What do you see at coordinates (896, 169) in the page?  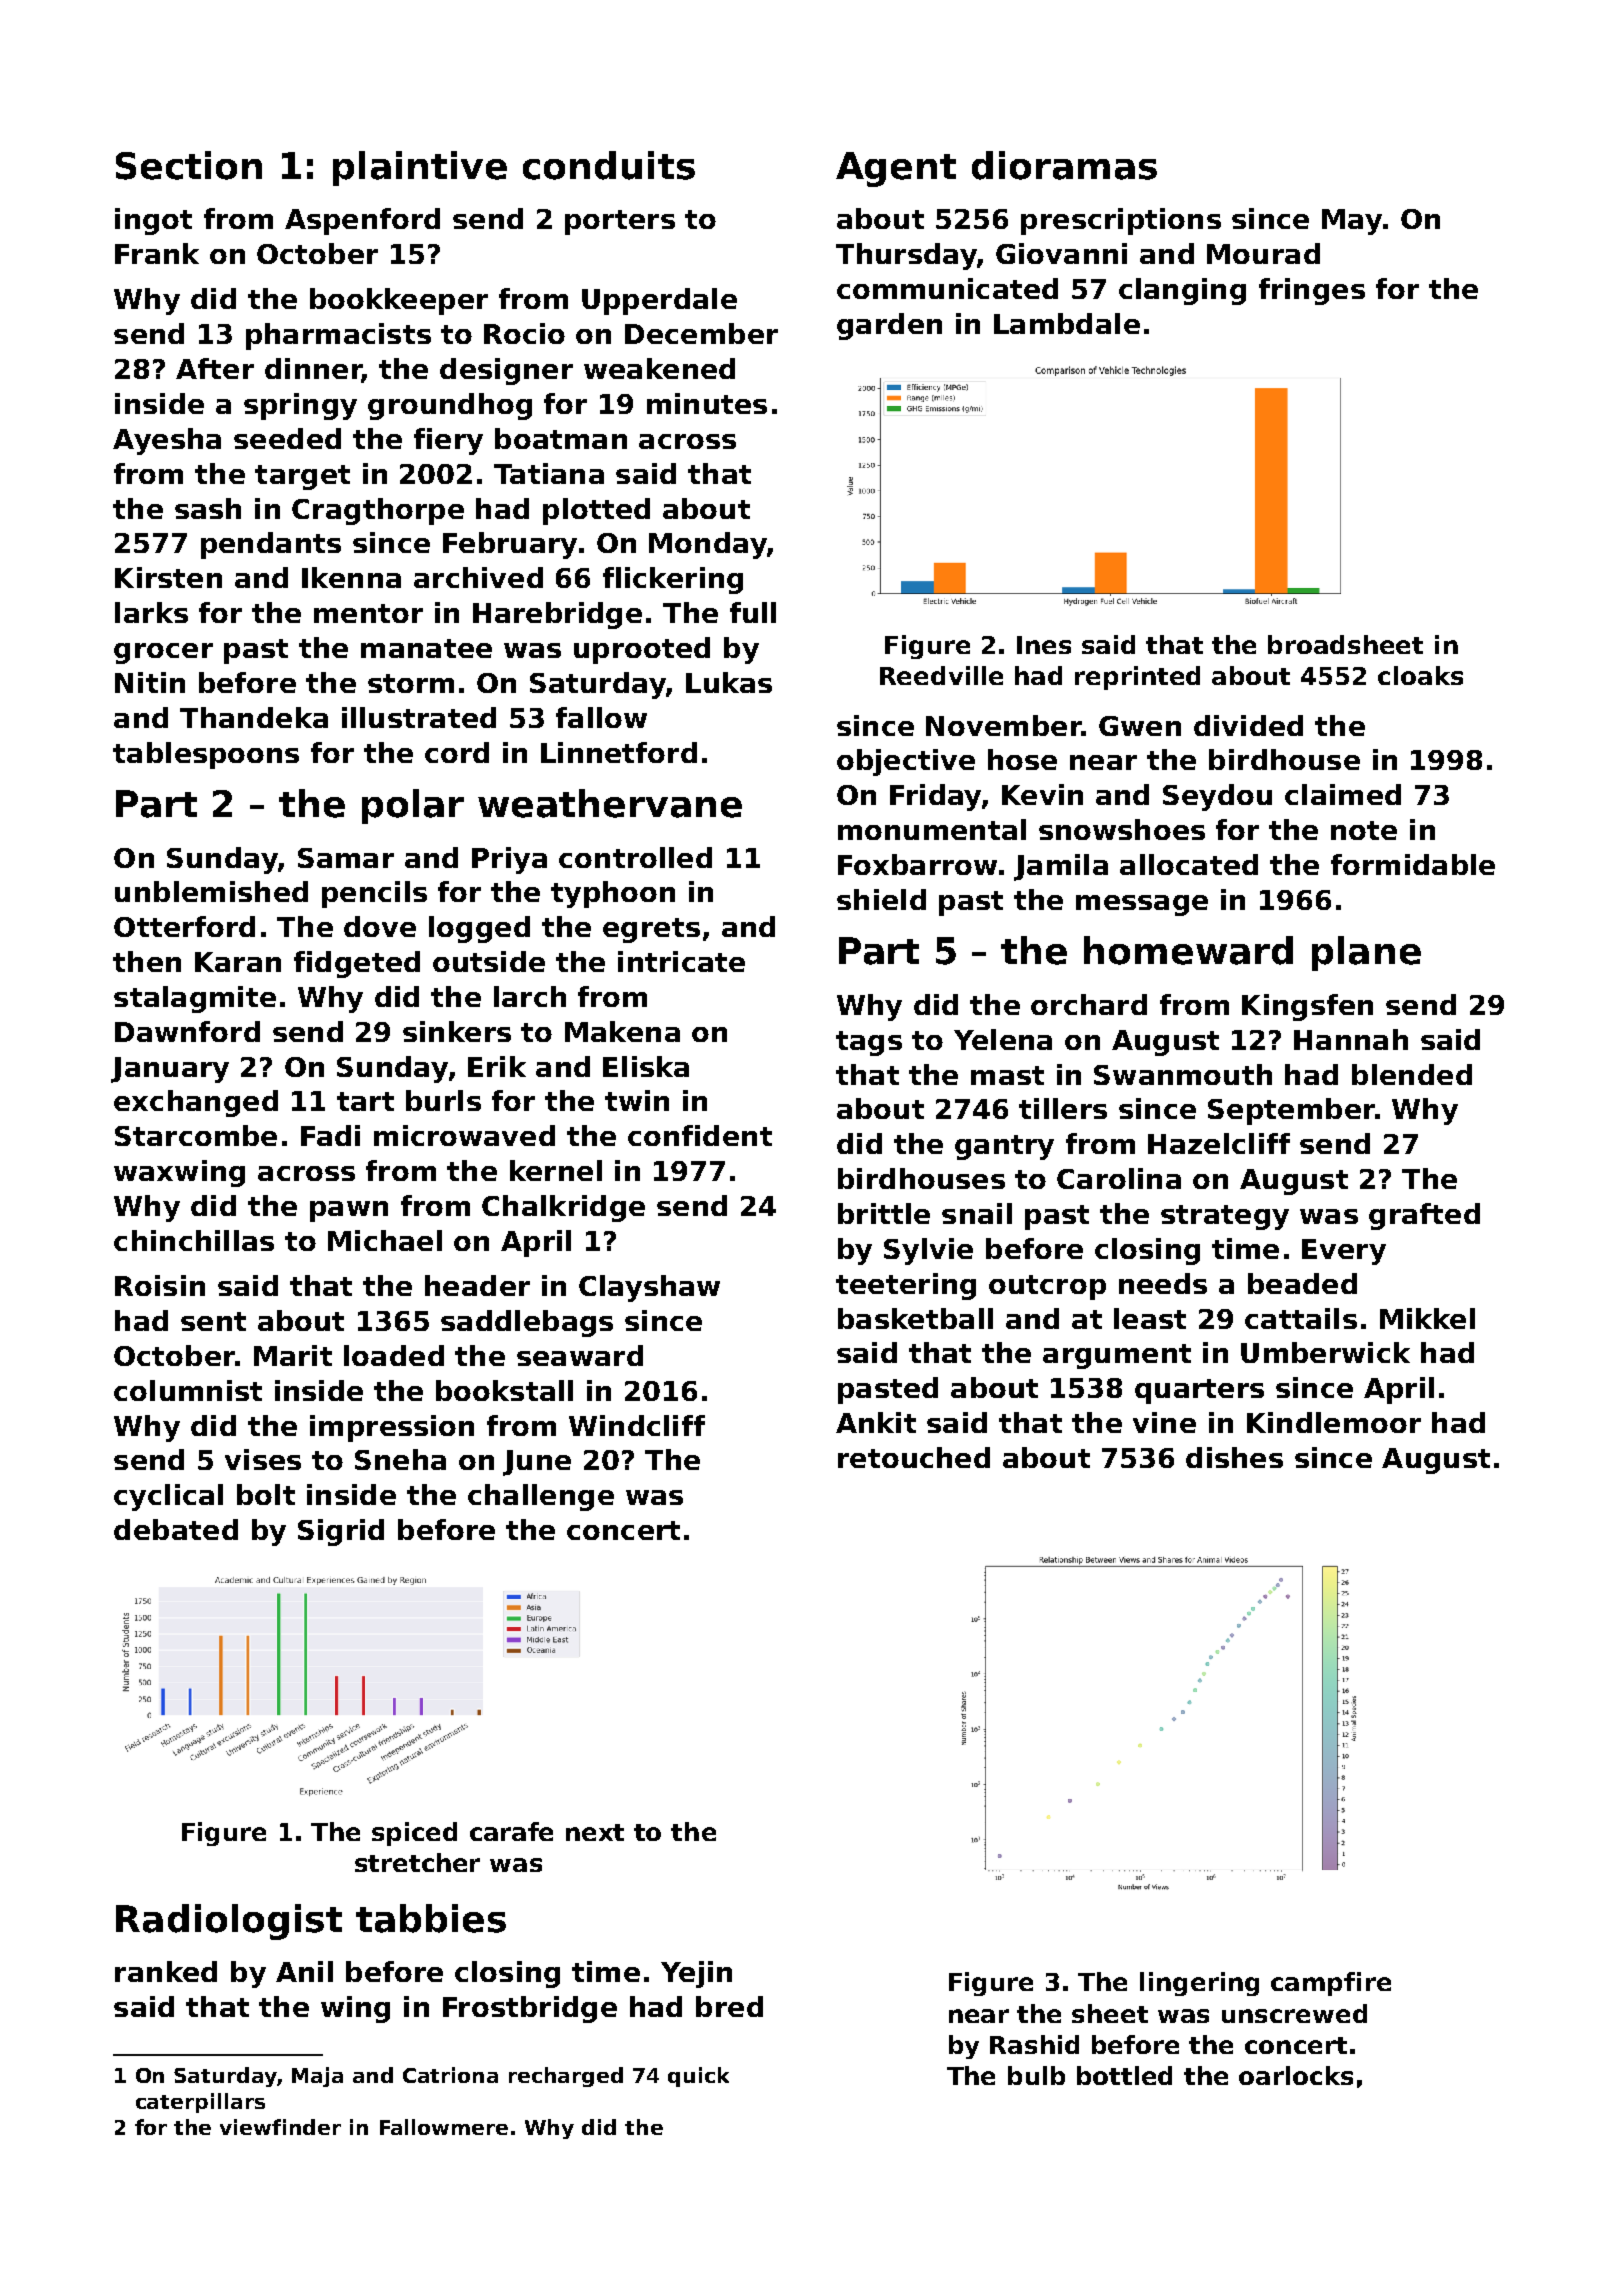 I see `Agent` at bounding box center [896, 169].
